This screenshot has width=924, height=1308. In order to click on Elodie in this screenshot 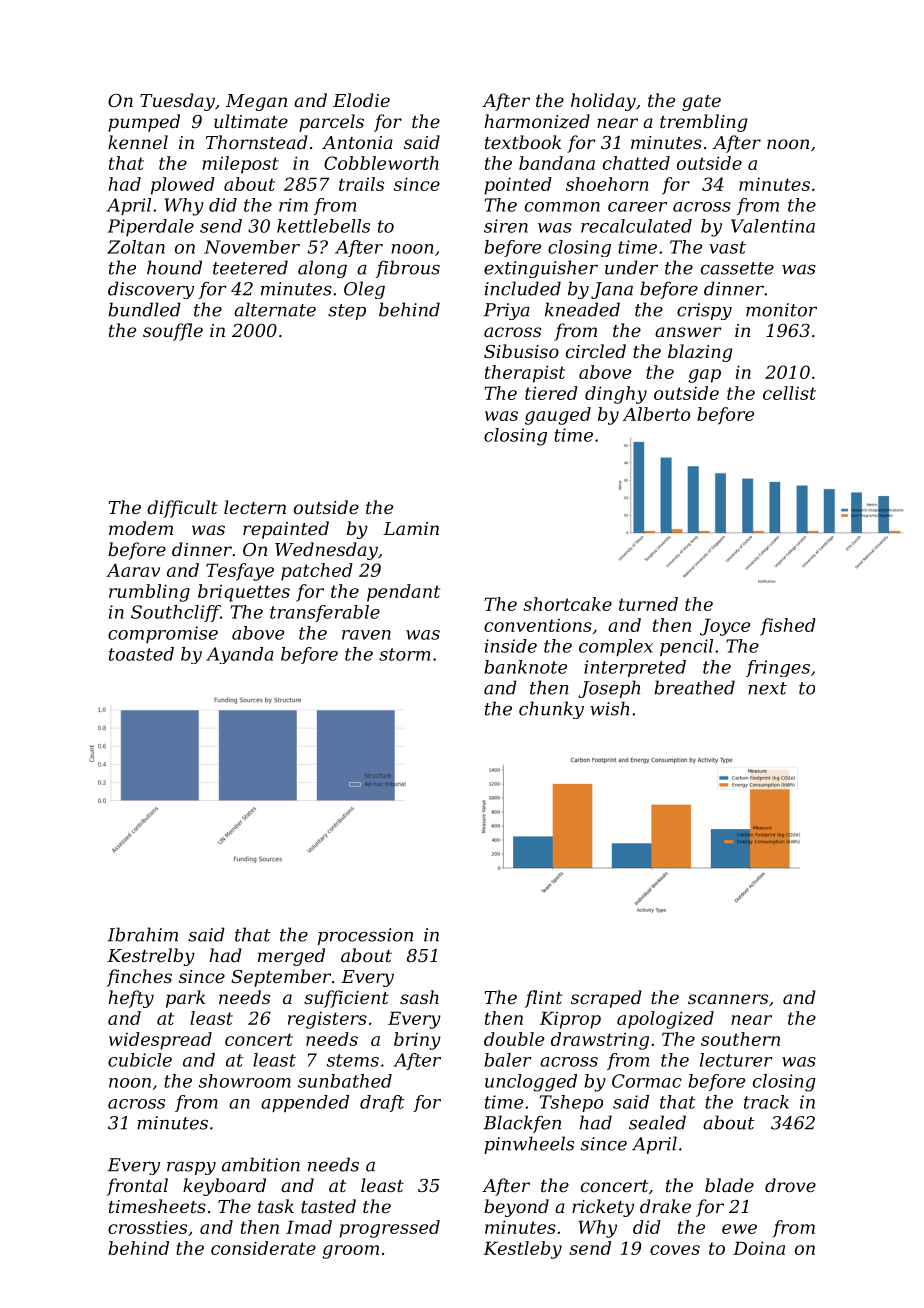, I will do `click(361, 100)`.
